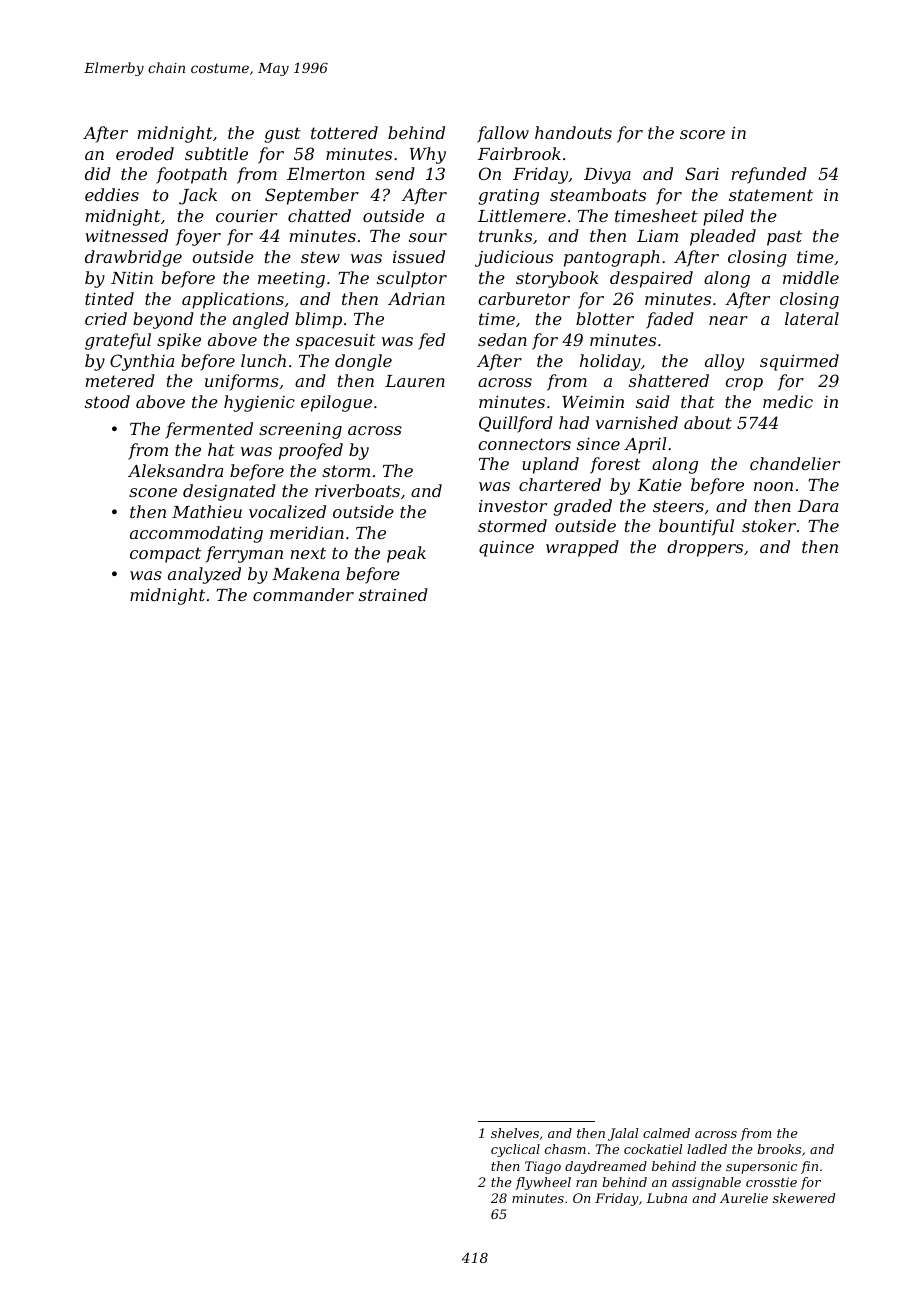 This image has width=924, height=1308. What do you see at coordinates (515, 1150) in the image?
I see `cyclical` at bounding box center [515, 1150].
